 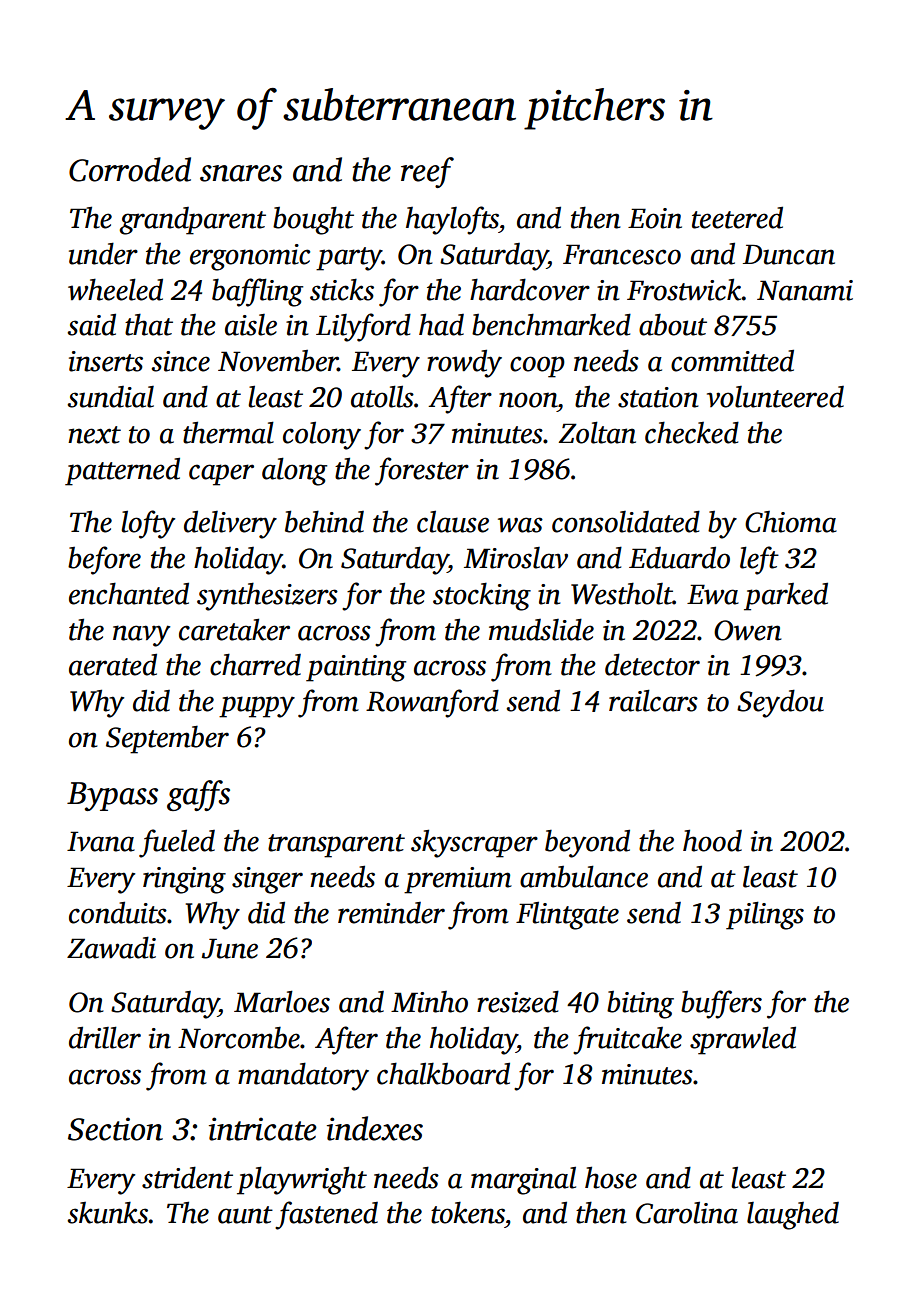 What do you see at coordinates (655, 218) in the document?
I see `Eoin` at bounding box center [655, 218].
